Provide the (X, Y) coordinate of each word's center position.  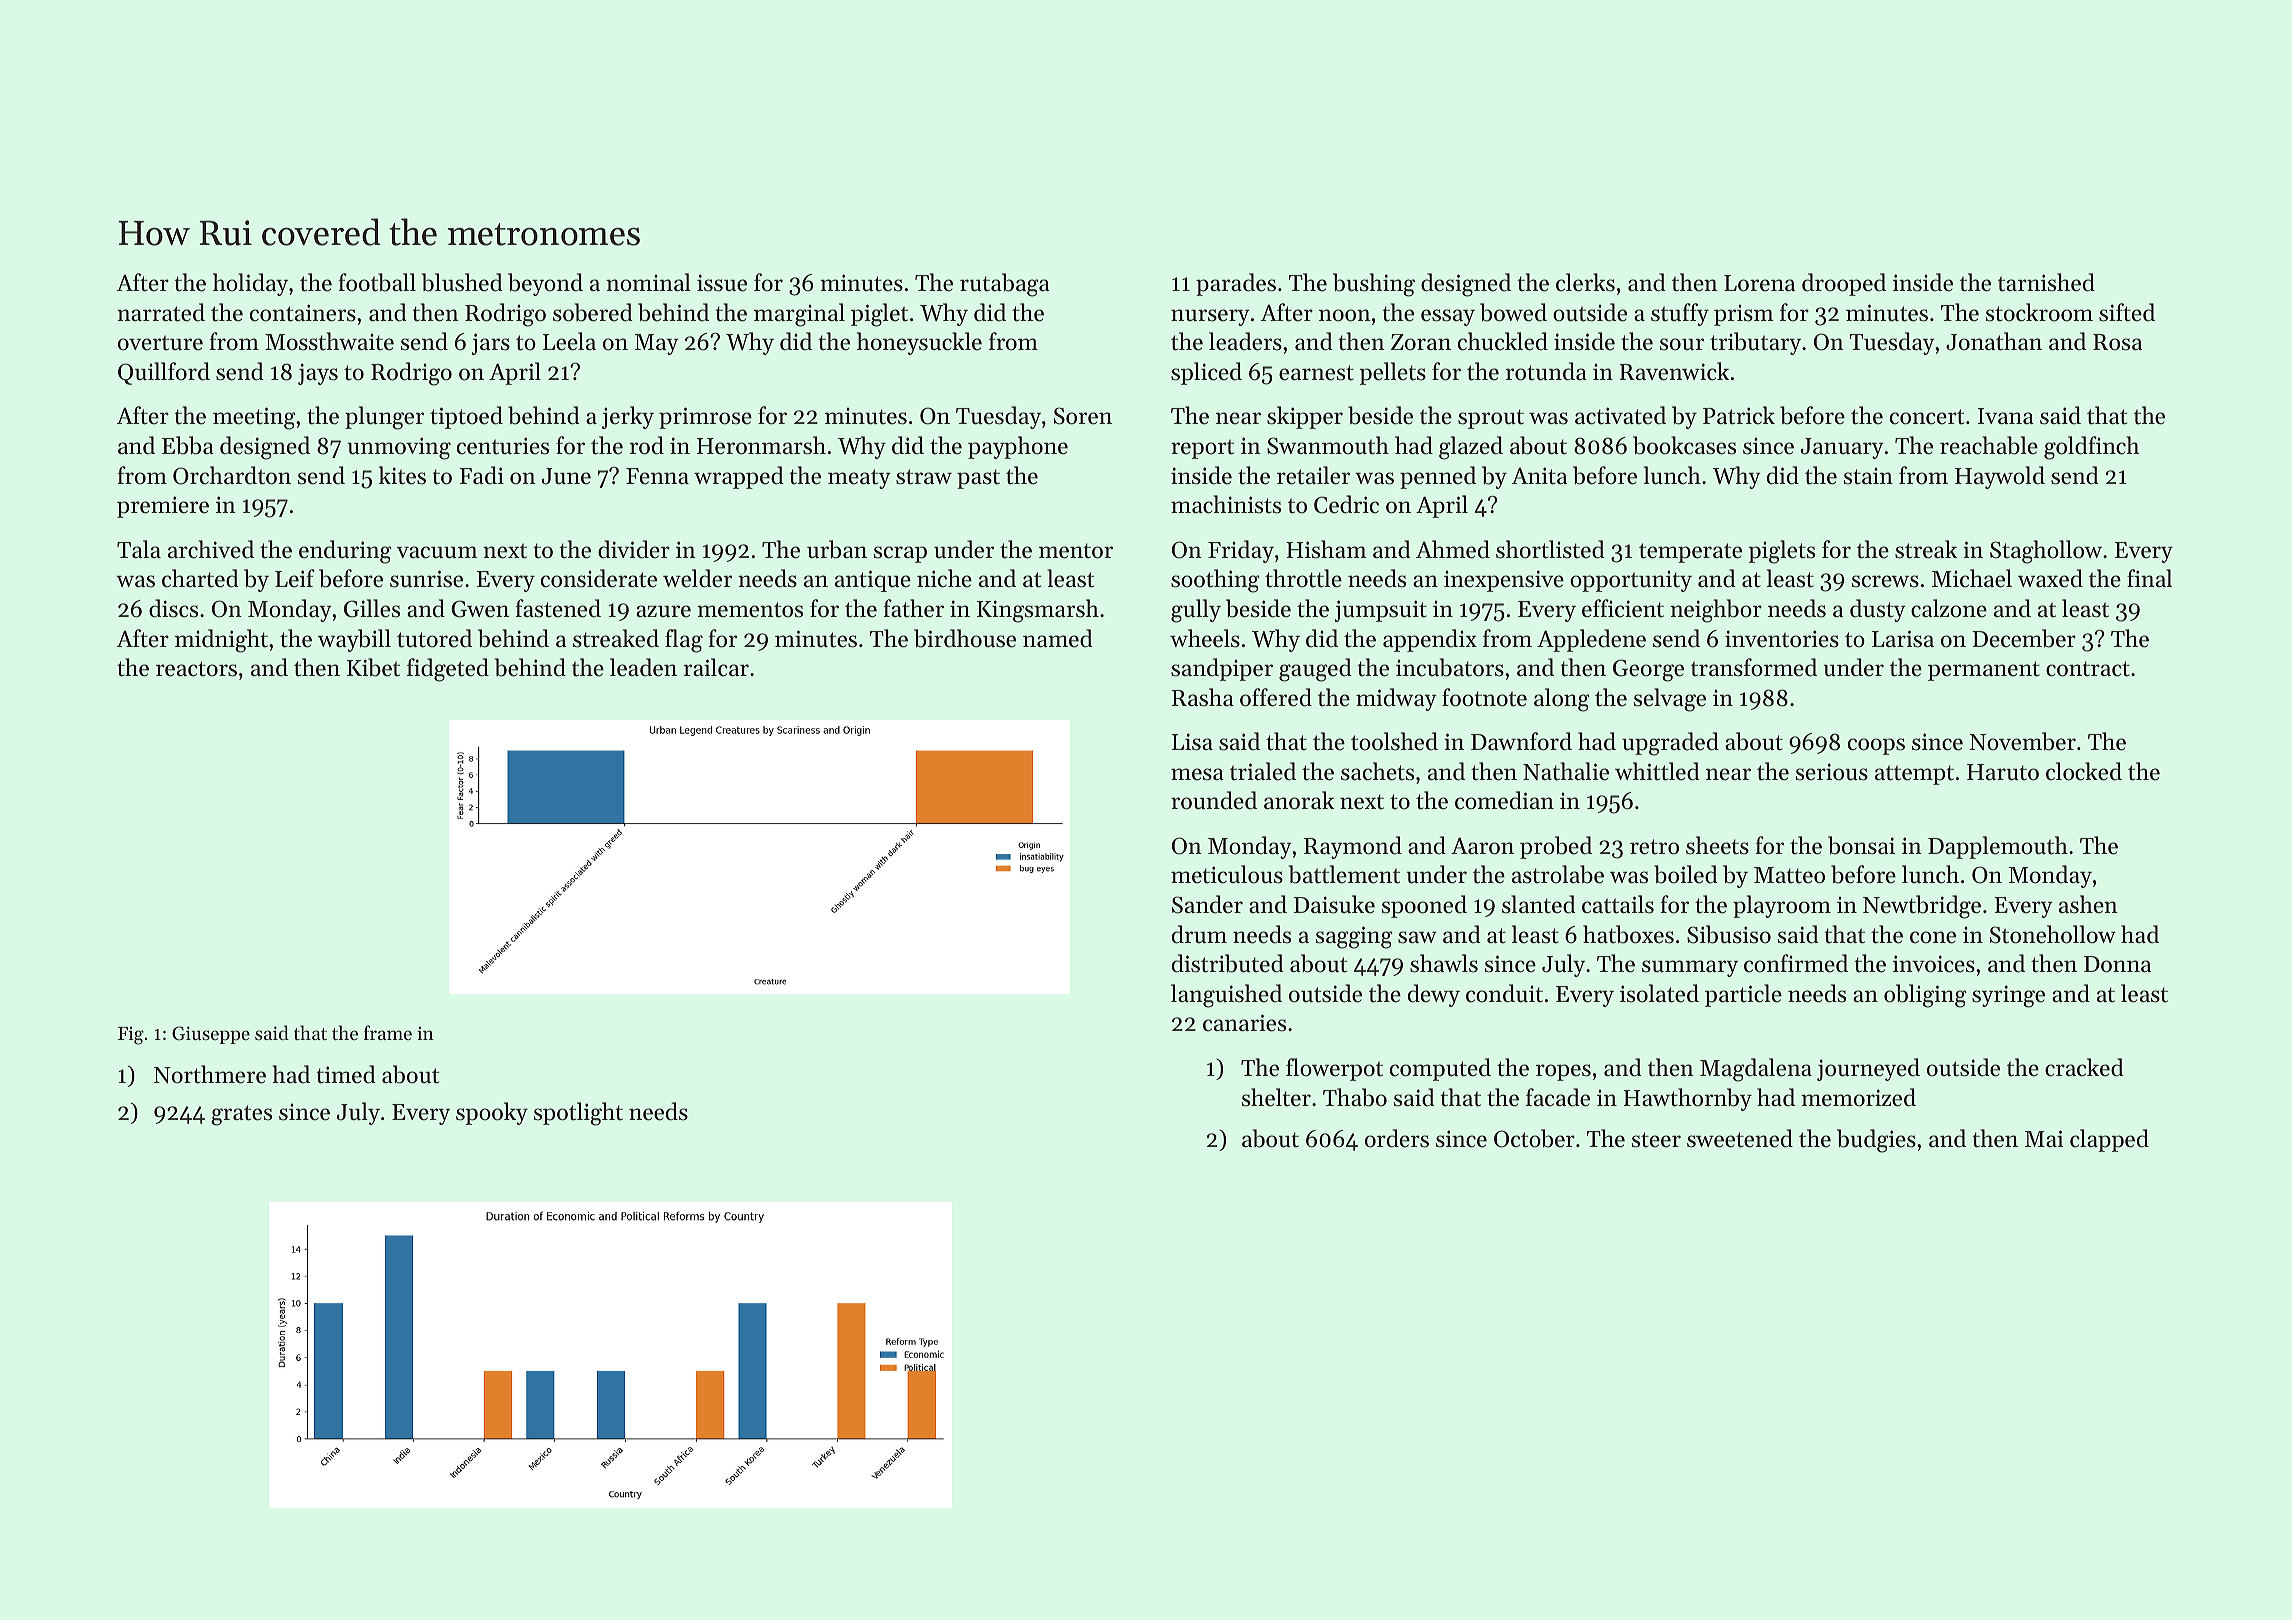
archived (211, 549)
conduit (1504, 993)
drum (1199, 934)
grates (241, 1115)
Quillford (164, 373)
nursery (1210, 317)
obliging (1925, 996)
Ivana (2006, 416)
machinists (1226, 504)
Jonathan (1994, 341)
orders (1397, 1138)
